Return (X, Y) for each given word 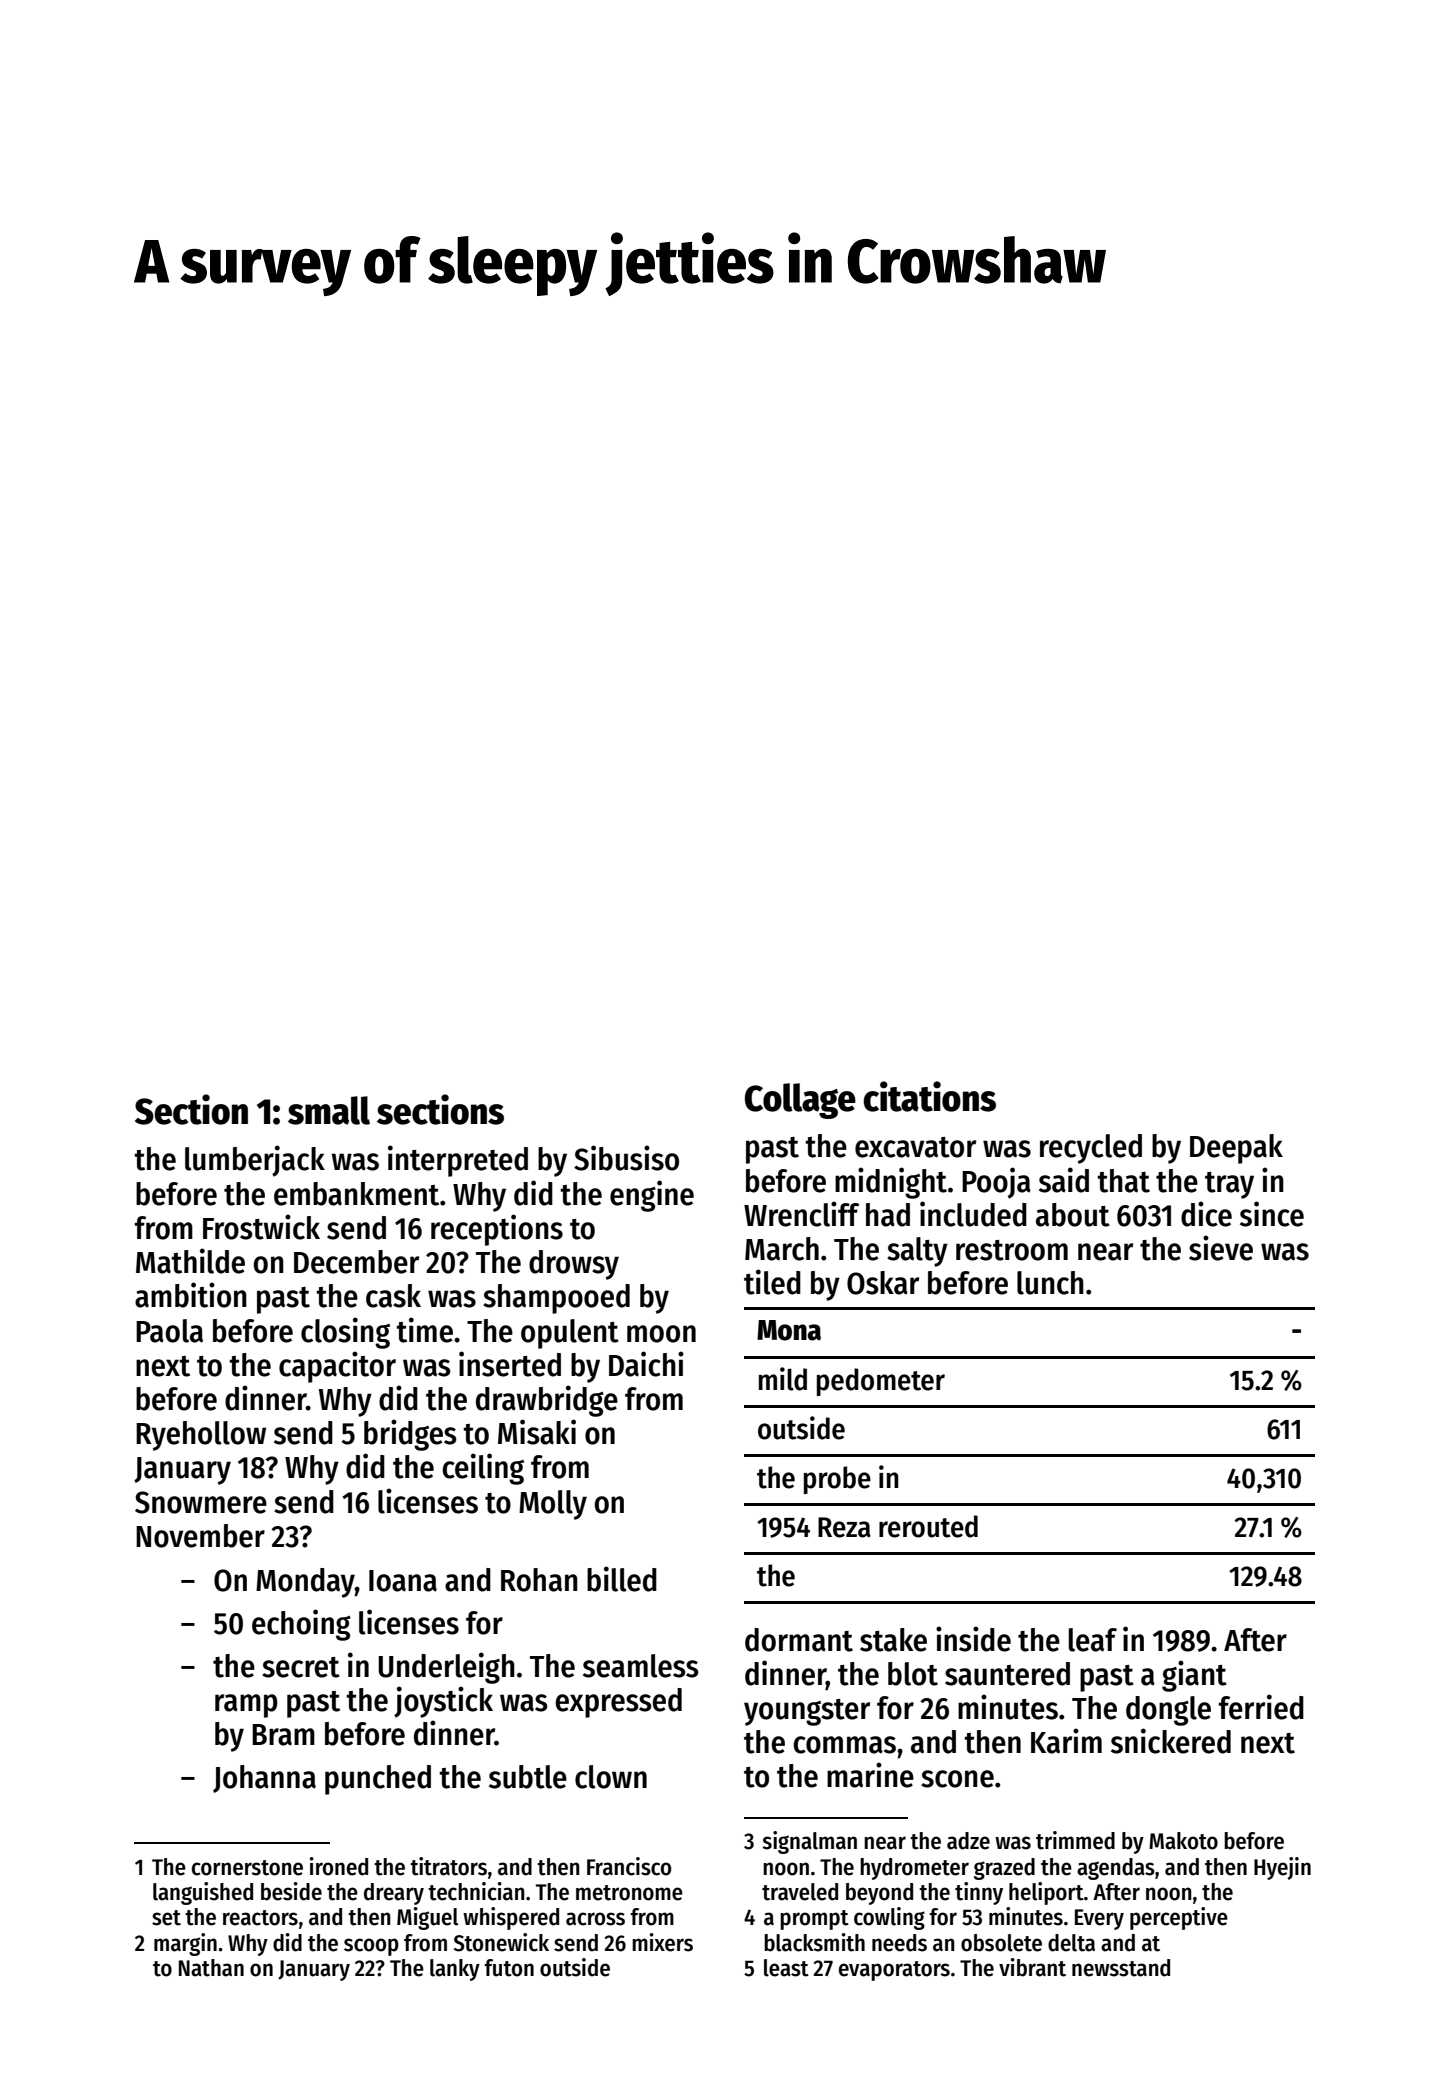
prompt (814, 1920)
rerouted (928, 1526)
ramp (246, 1706)
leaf (1093, 1640)
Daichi (646, 1364)
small (329, 1110)
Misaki (537, 1432)
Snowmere (201, 1502)
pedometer (881, 1382)
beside (291, 1891)
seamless (641, 1666)
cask (393, 1296)
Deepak (1236, 1149)
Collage (800, 1101)
